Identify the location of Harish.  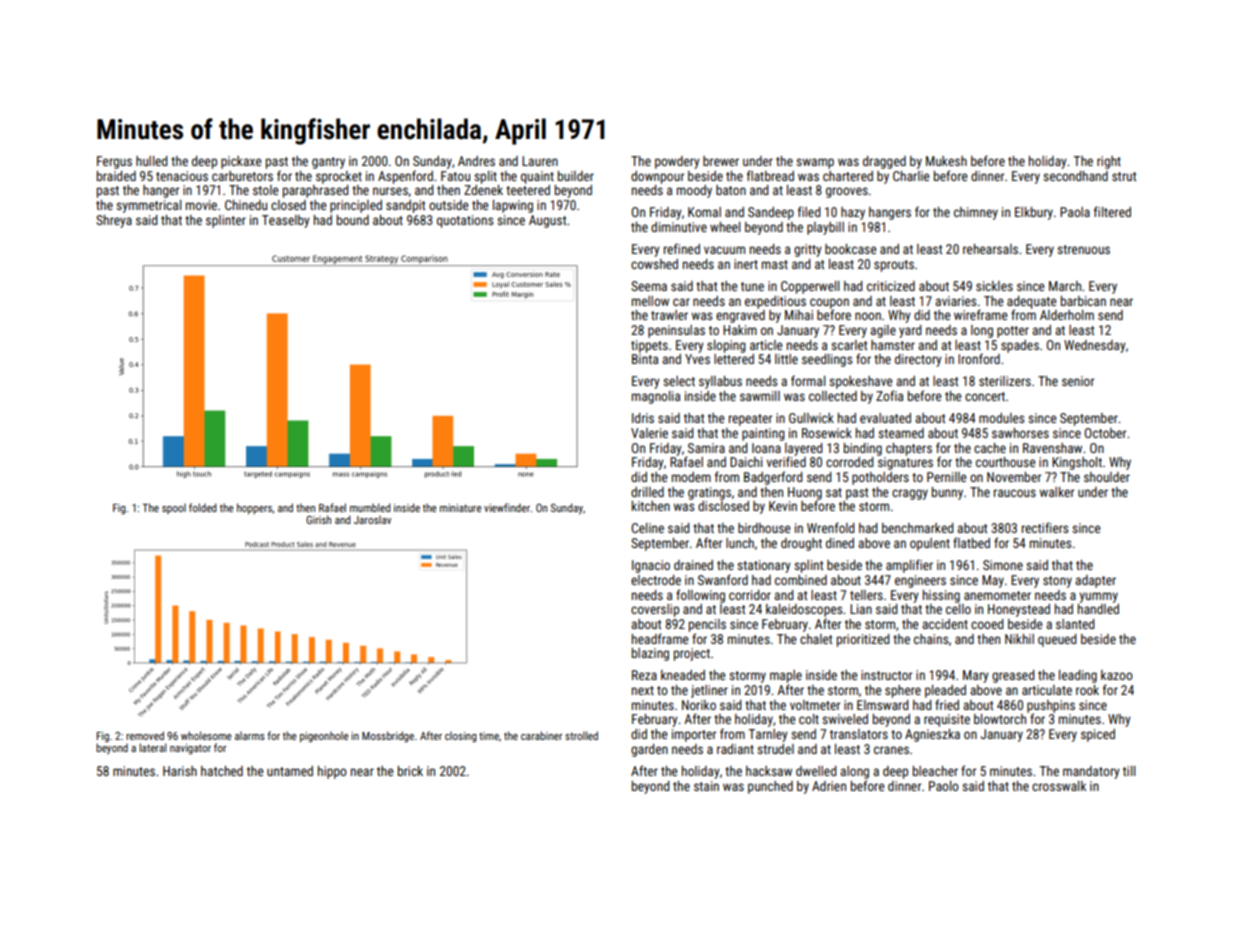
(180, 771).
